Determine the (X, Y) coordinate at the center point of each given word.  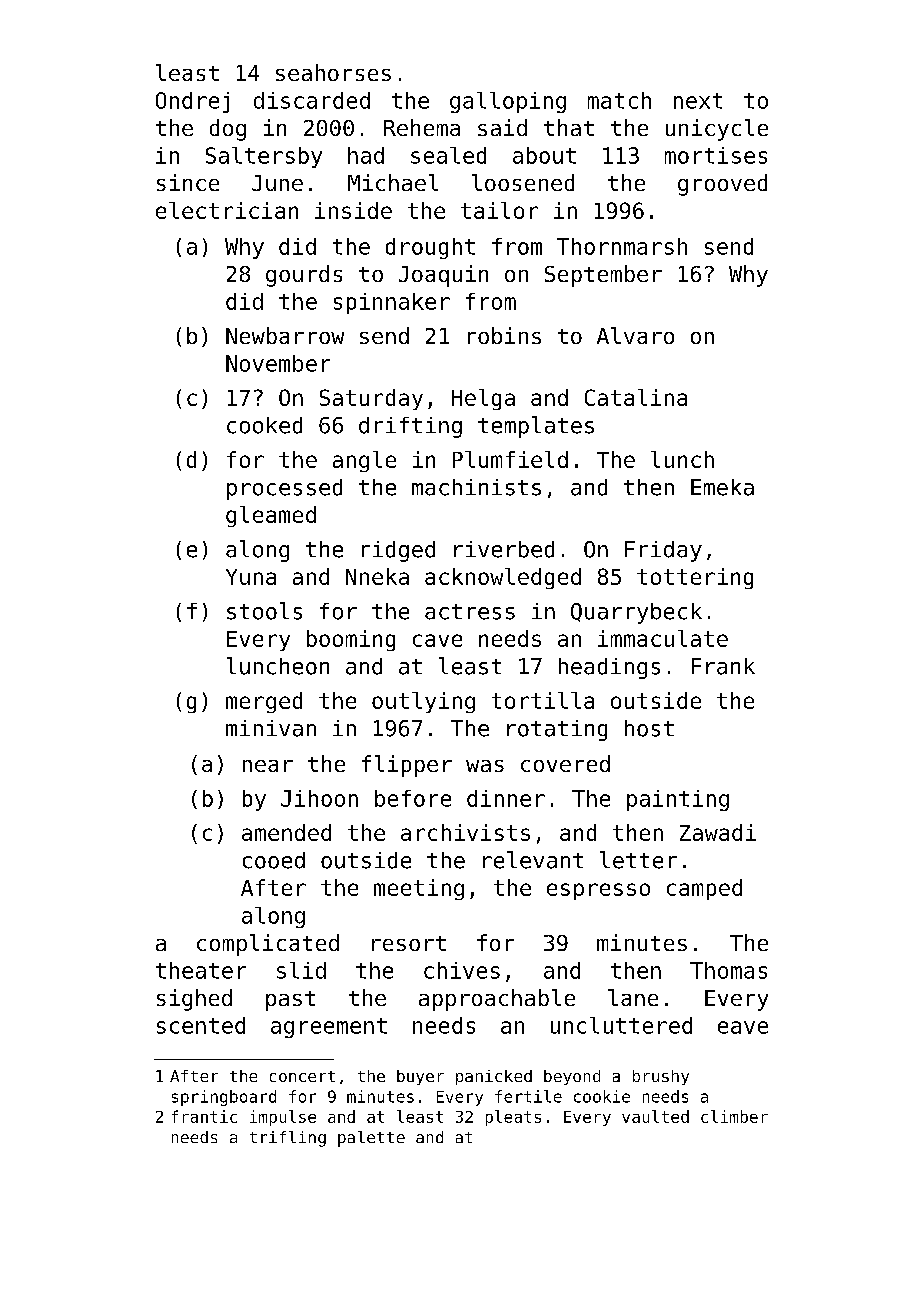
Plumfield (510, 459)
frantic (204, 1116)
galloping (508, 102)
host (649, 728)
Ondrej (192, 102)
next (698, 101)
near (268, 766)
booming (351, 640)
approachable (497, 1000)
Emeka (722, 487)
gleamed (271, 516)
